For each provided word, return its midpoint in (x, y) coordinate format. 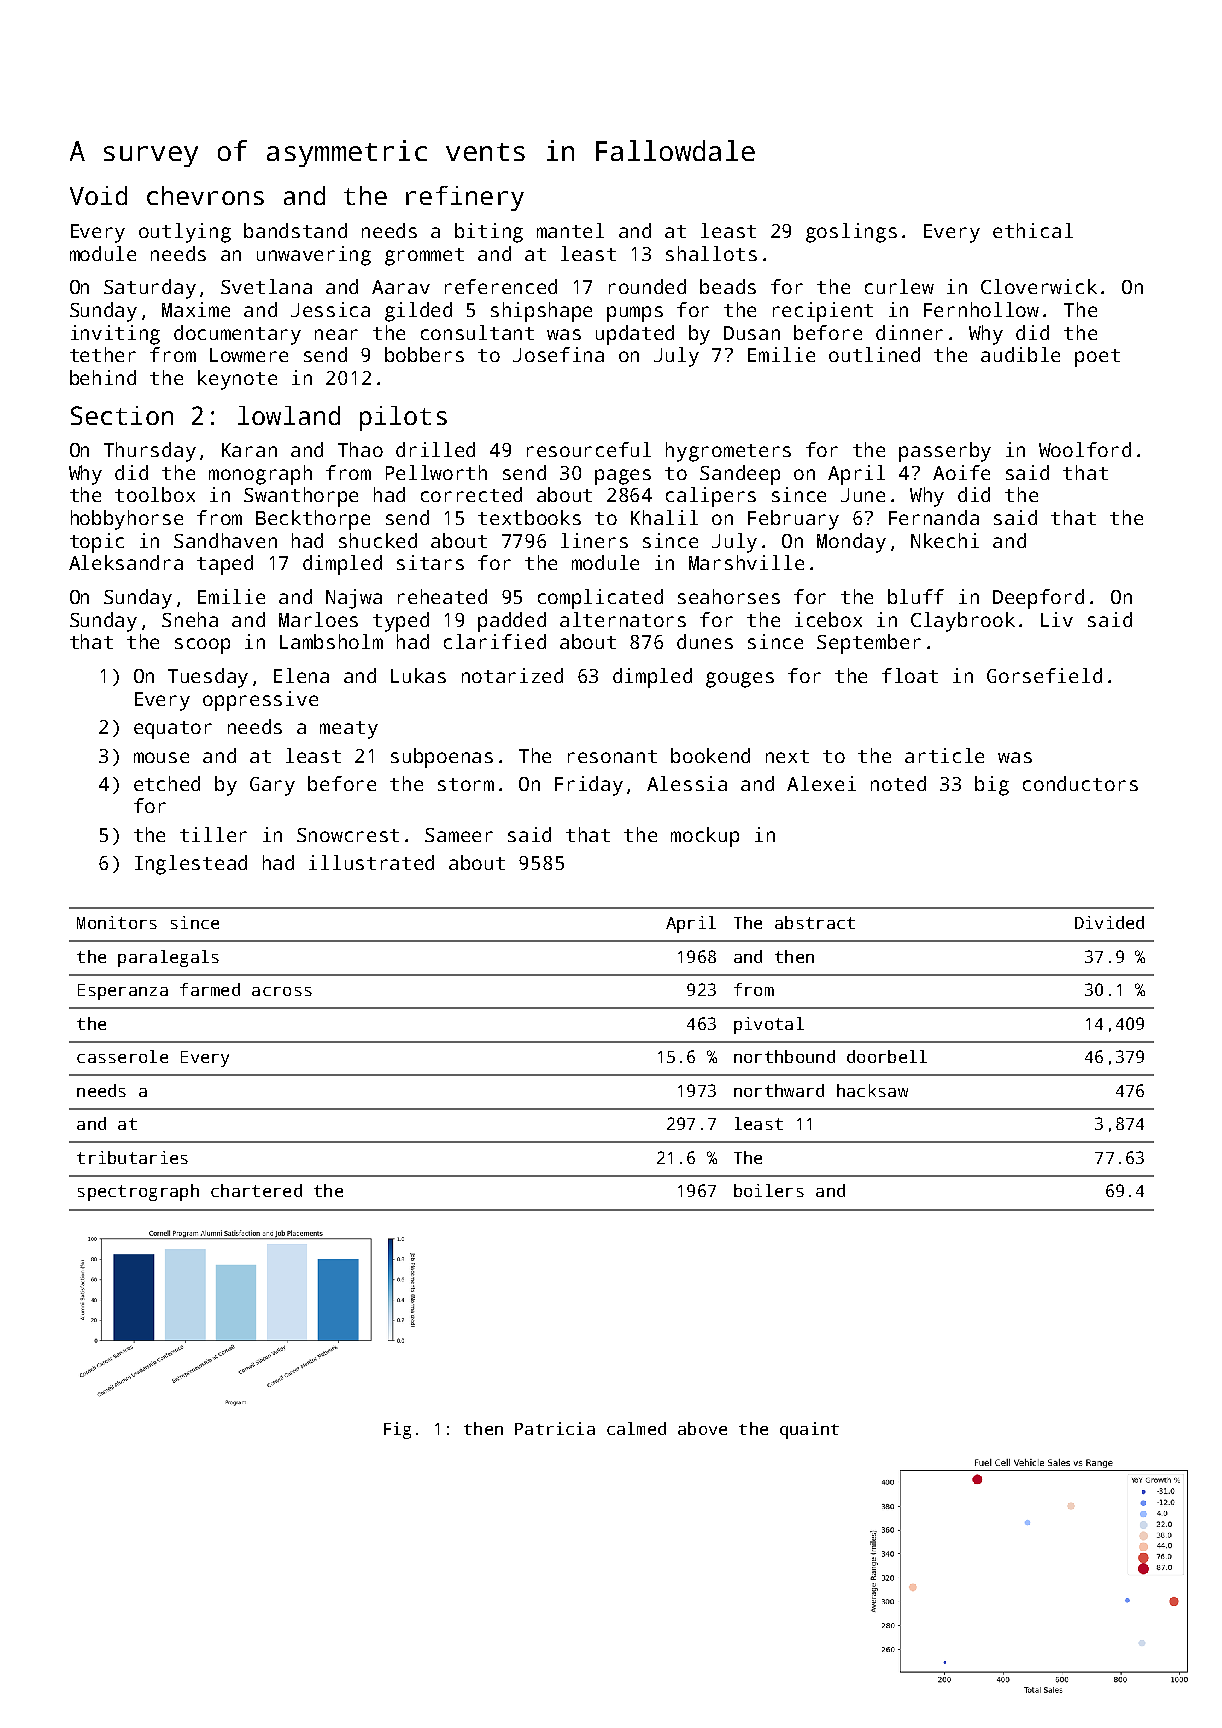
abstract (815, 922)
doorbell (887, 1056)
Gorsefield (1044, 675)
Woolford (1085, 449)
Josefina (558, 354)
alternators (623, 619)
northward (779, 1090)
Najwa (354, 599)
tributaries (132, 1157)
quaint (809, 1430)
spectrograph (138, 1192)
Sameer (459, 835)
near (336, 334)
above (702, 1428)
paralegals (168, 958)
